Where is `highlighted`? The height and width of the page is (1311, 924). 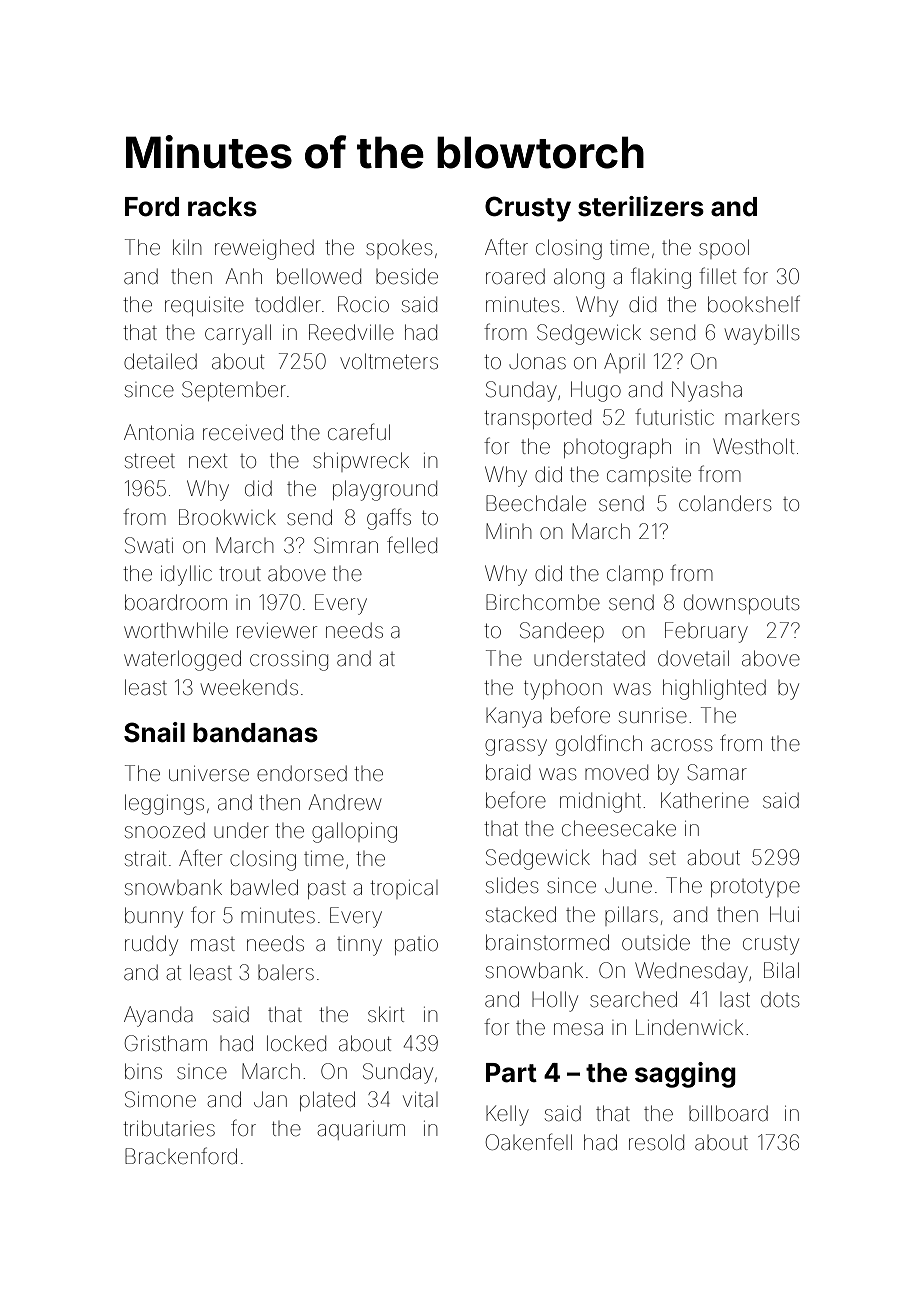
highlighted is located at coordinates (714, 689).
